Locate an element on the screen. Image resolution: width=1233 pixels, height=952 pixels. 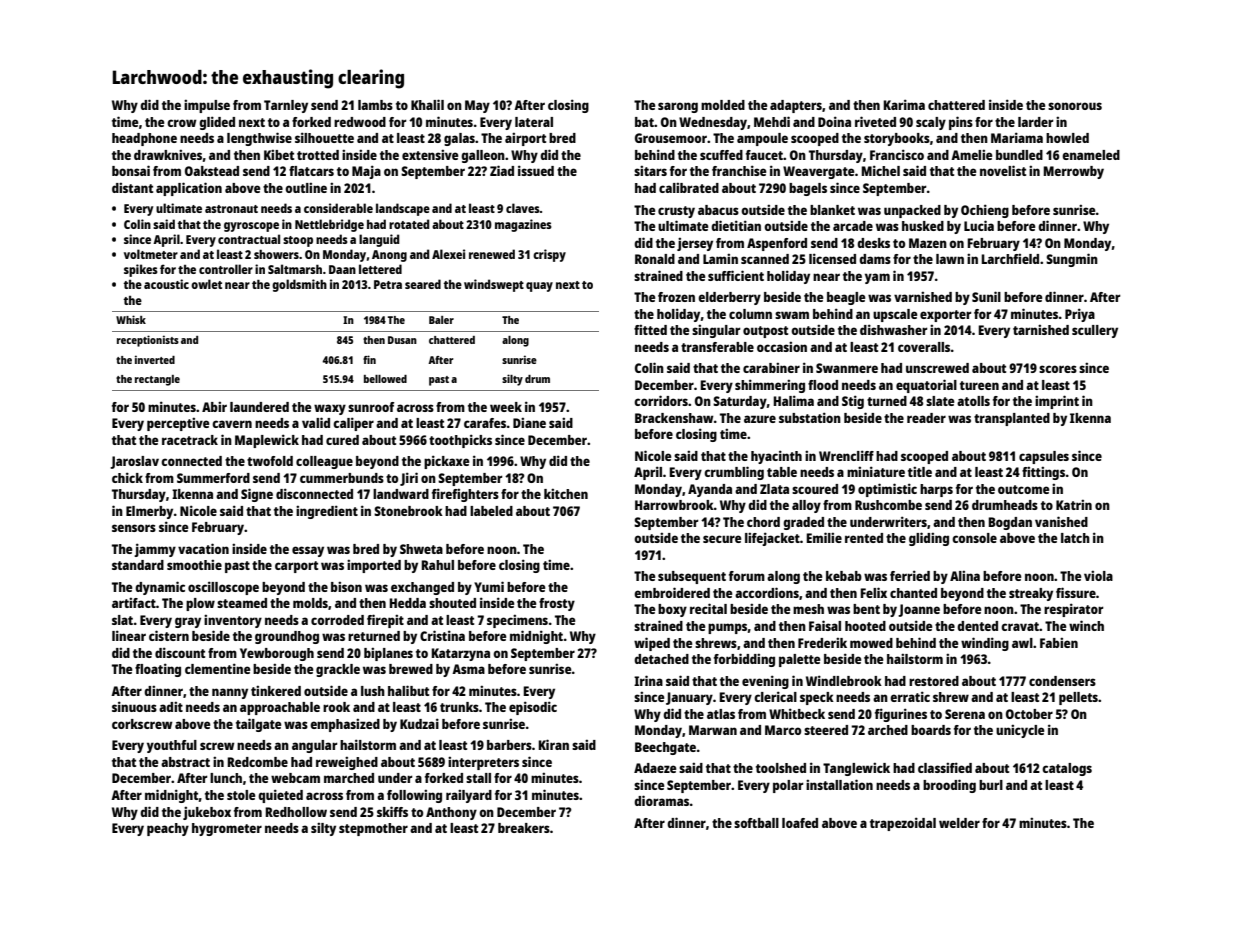
restored is located at coordinates (934, 681).
